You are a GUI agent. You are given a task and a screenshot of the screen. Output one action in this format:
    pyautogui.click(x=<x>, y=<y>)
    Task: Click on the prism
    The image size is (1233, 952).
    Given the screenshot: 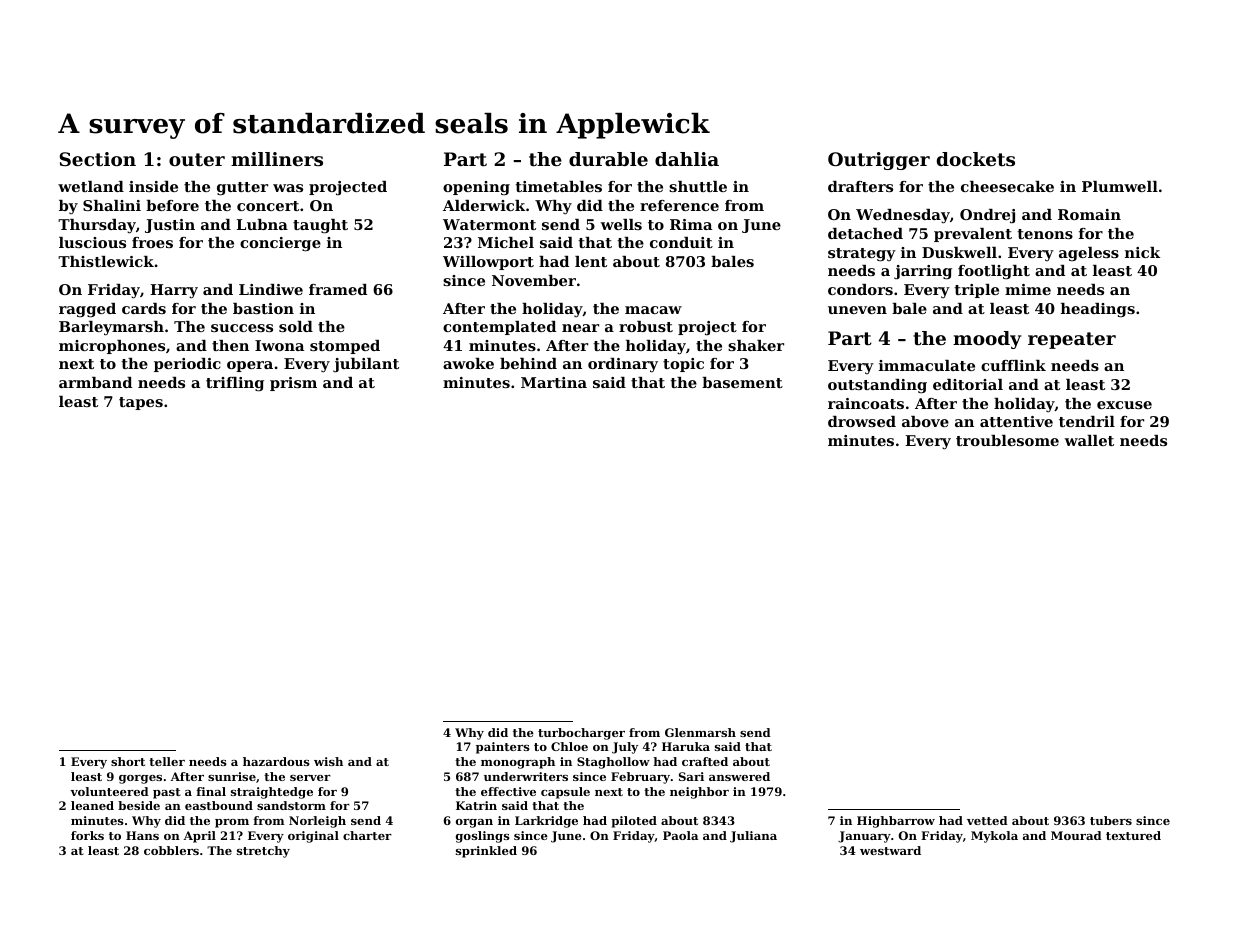 What is the action you would take?
    pyautogui.click(x=293, y=384)
